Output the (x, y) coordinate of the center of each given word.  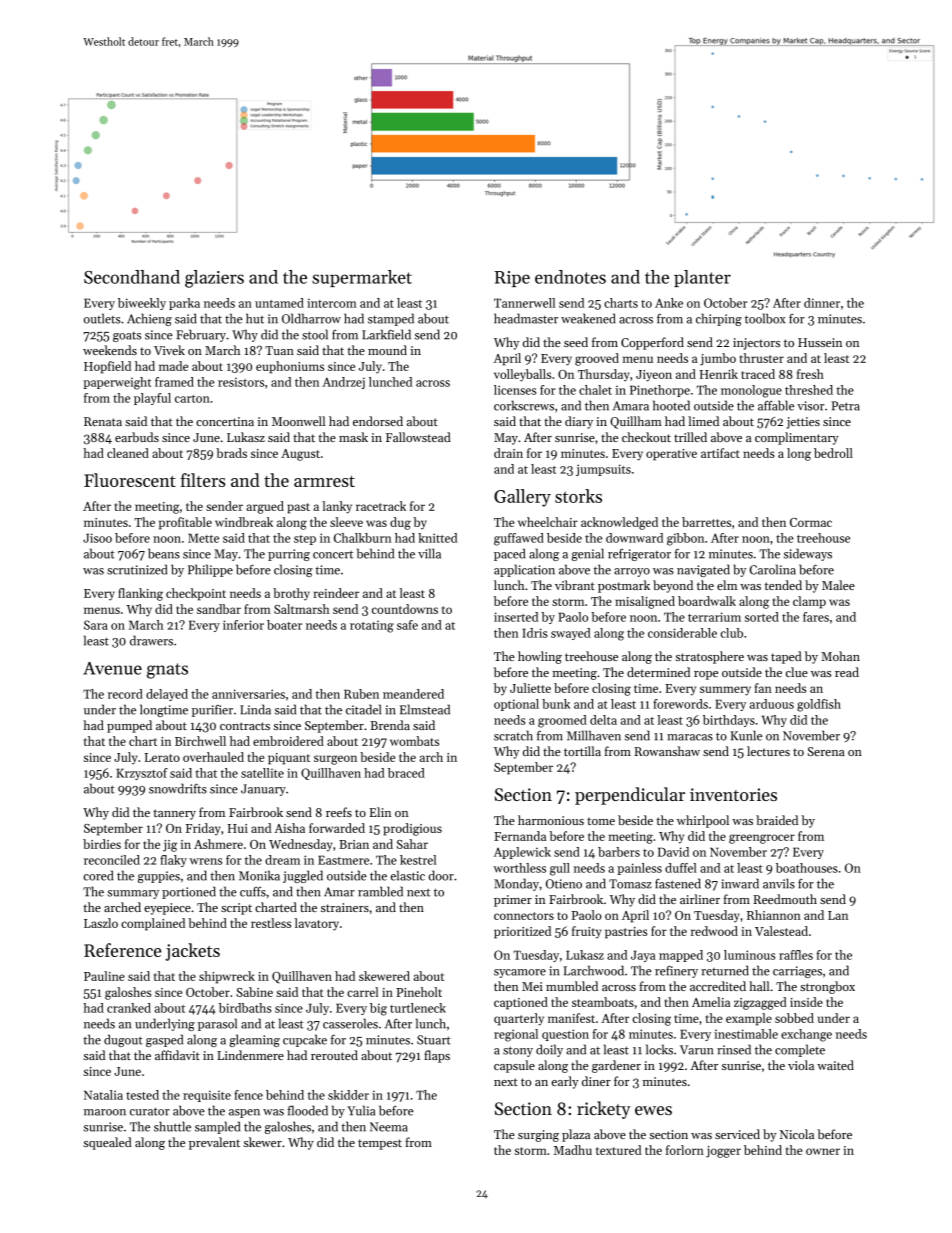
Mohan (840, 656)
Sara (96, 625)
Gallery (522, 498)
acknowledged (619, 523)
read (847, 672)
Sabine (254, 992)
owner (823, 1151)
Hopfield (107, 367)
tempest (380, 1144)
